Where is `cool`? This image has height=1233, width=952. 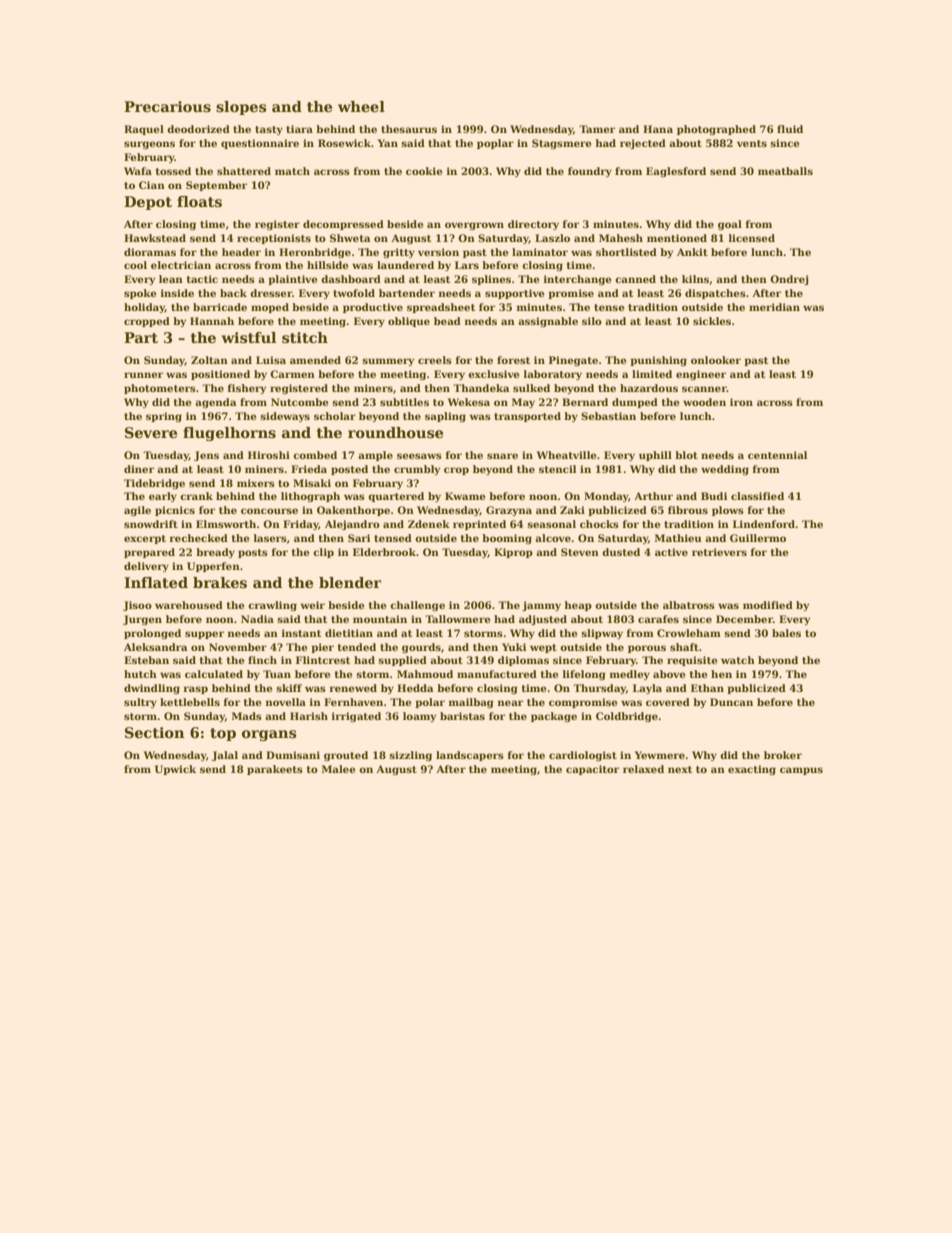
cool is located at coordinates (135, 265).
